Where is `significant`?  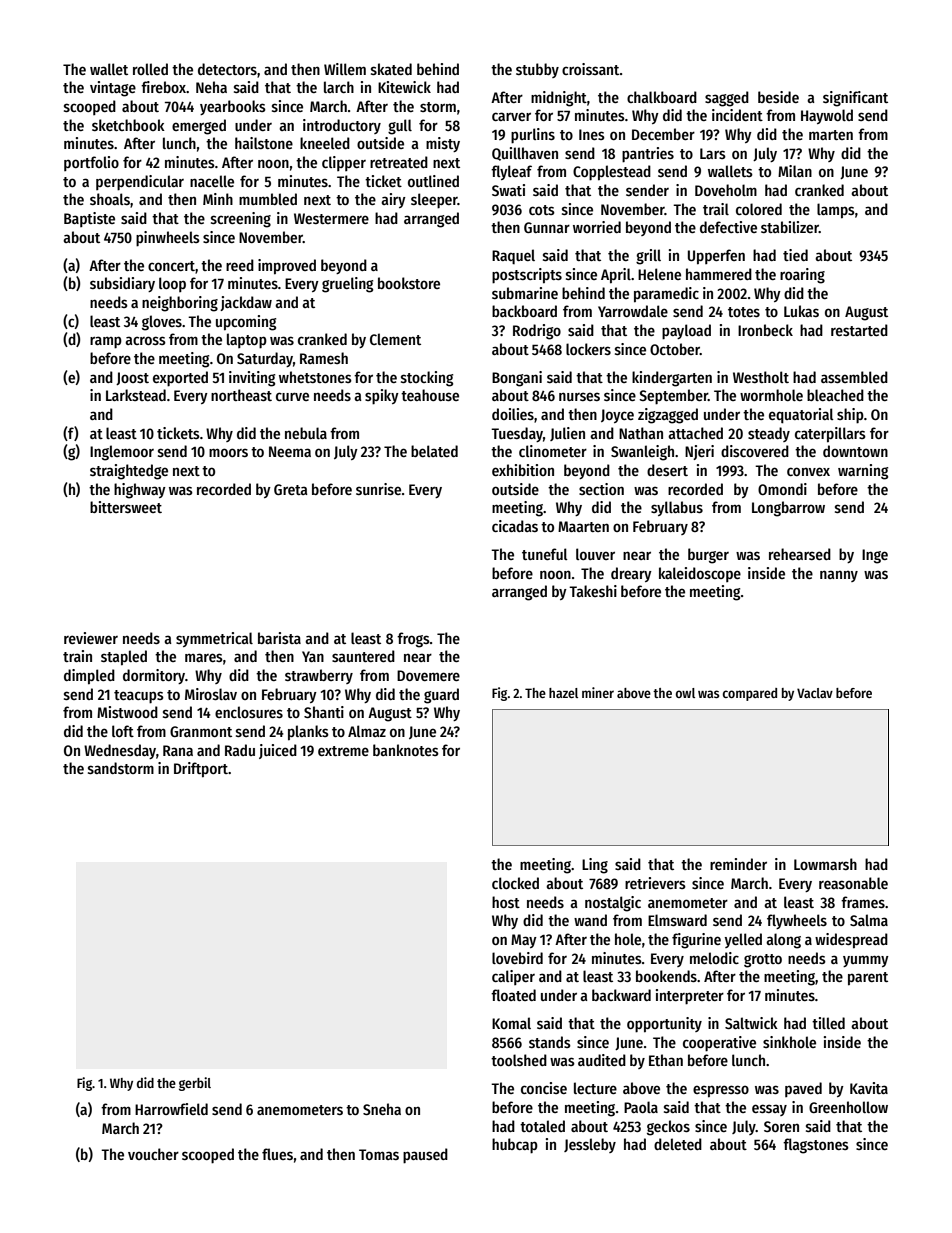 significant is located at coordinates (855, 99).
